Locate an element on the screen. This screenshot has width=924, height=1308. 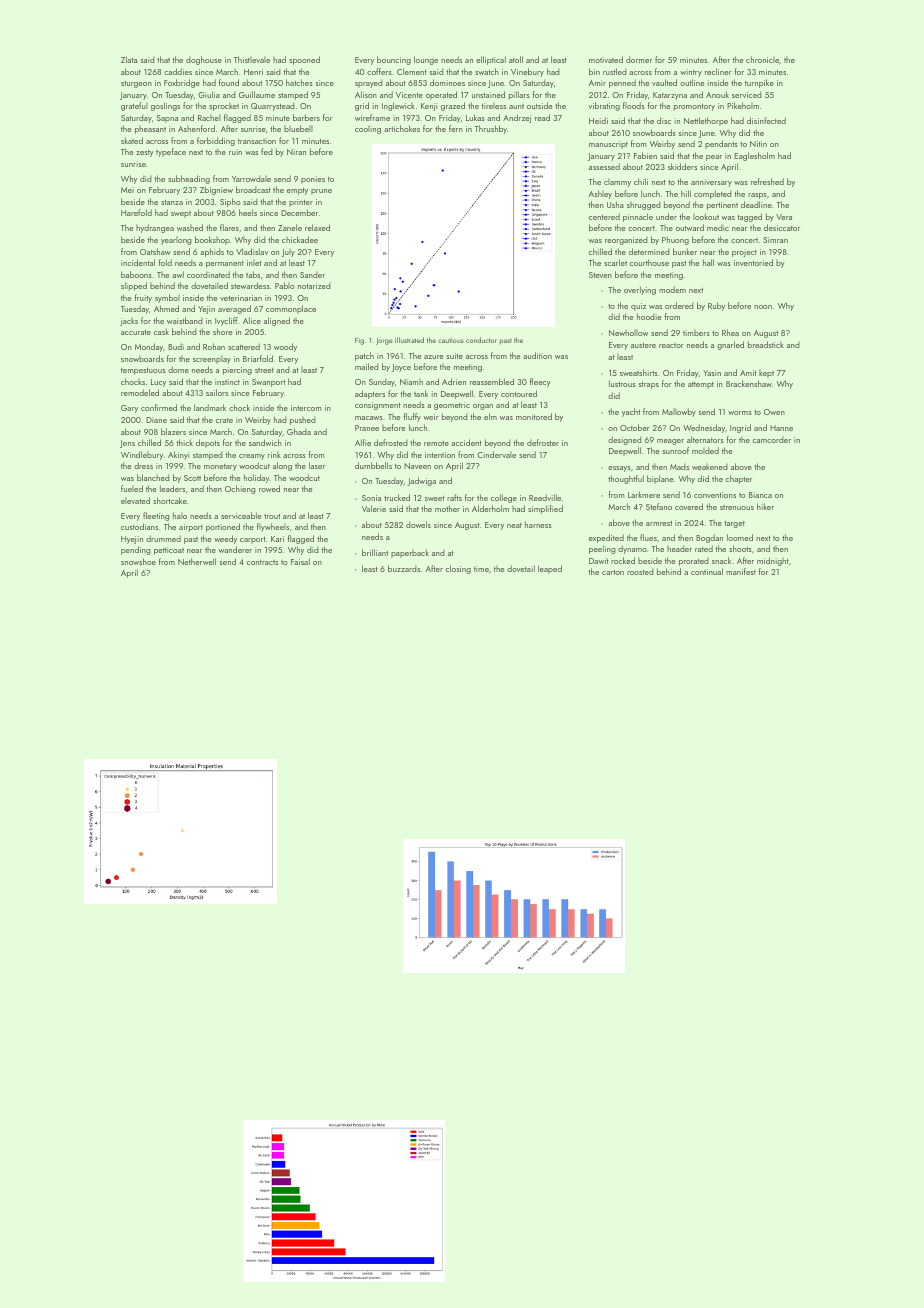
time is located at coordinates (481, 569).
